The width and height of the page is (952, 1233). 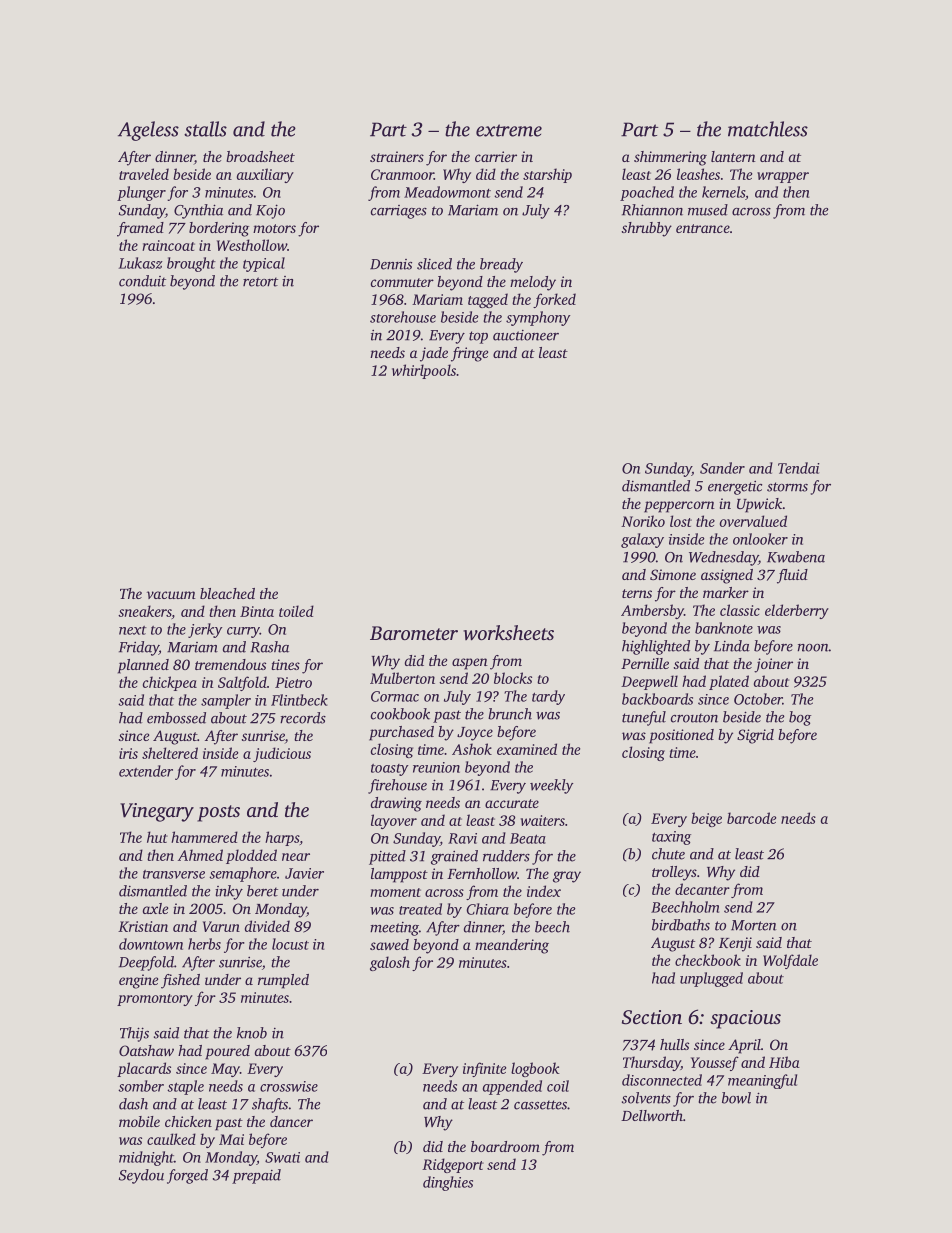 What do you see at coordinates (296, 611) in the page?
I see `toiled` at bounding box center [296, 611].
